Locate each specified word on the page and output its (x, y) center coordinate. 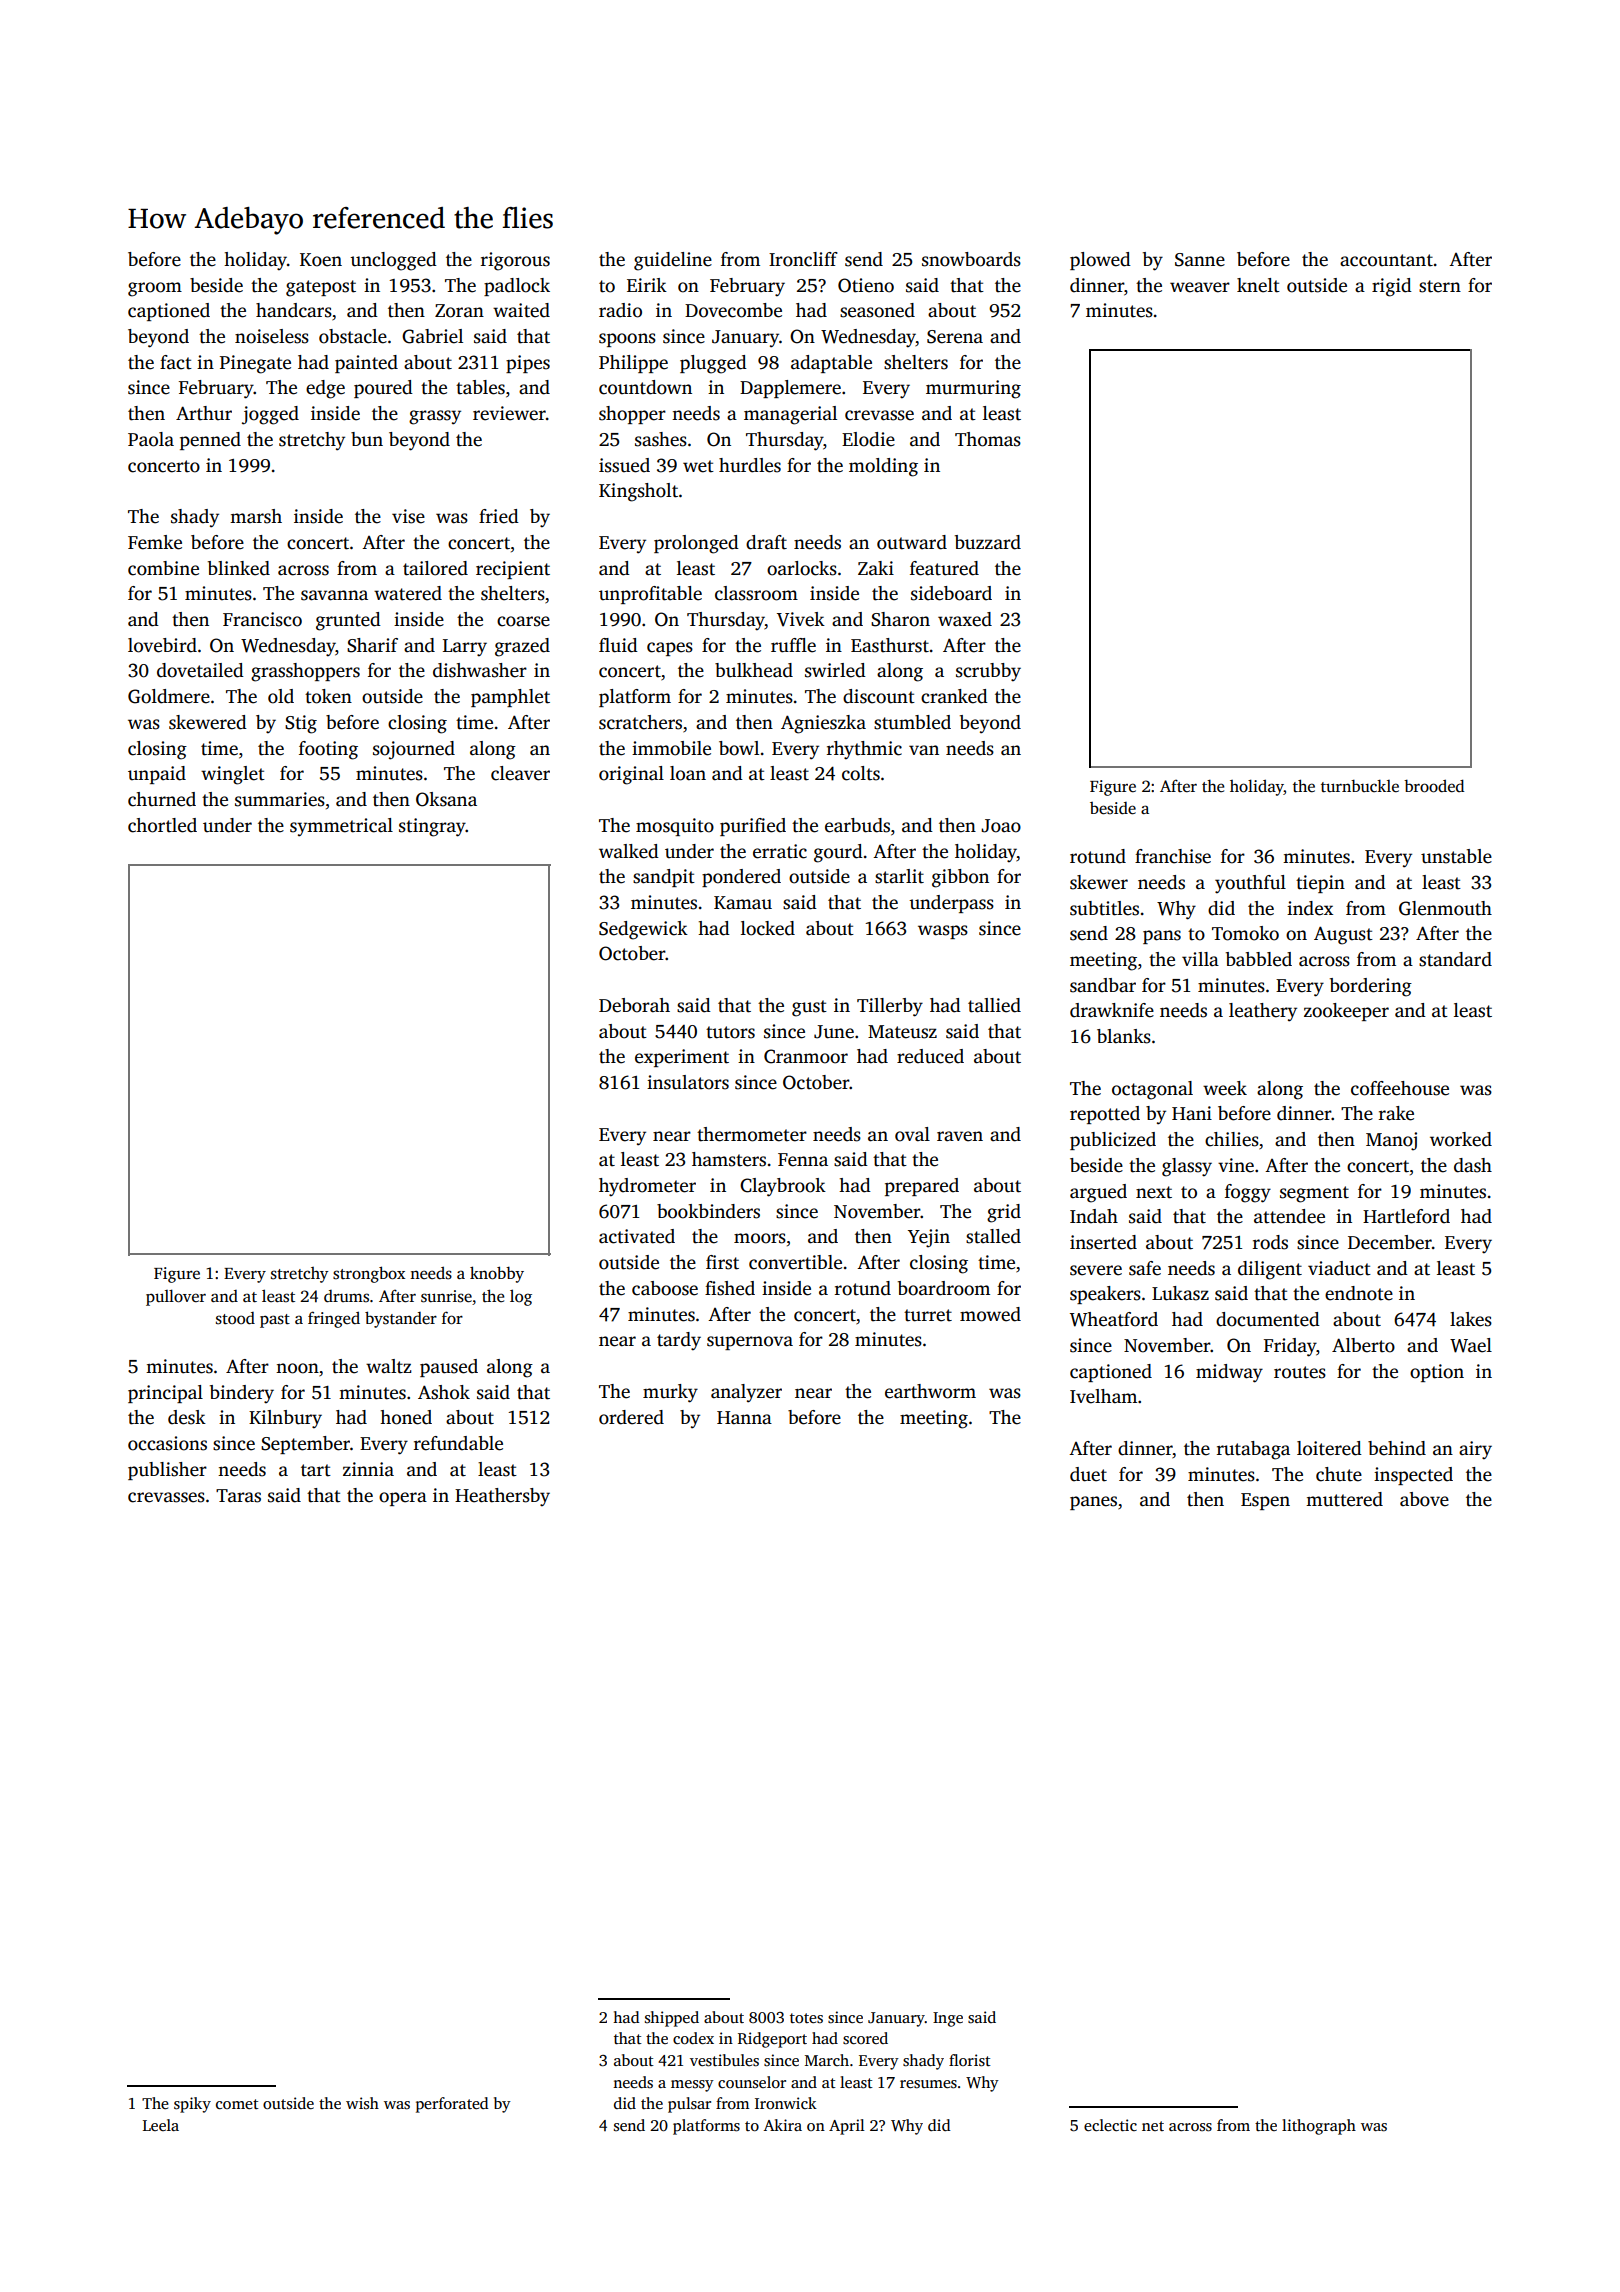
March (827, 2060)
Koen (321, 260)
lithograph (1319, 2127)
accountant (1386, 260)
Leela (161, 2125)
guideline (673, 261)
